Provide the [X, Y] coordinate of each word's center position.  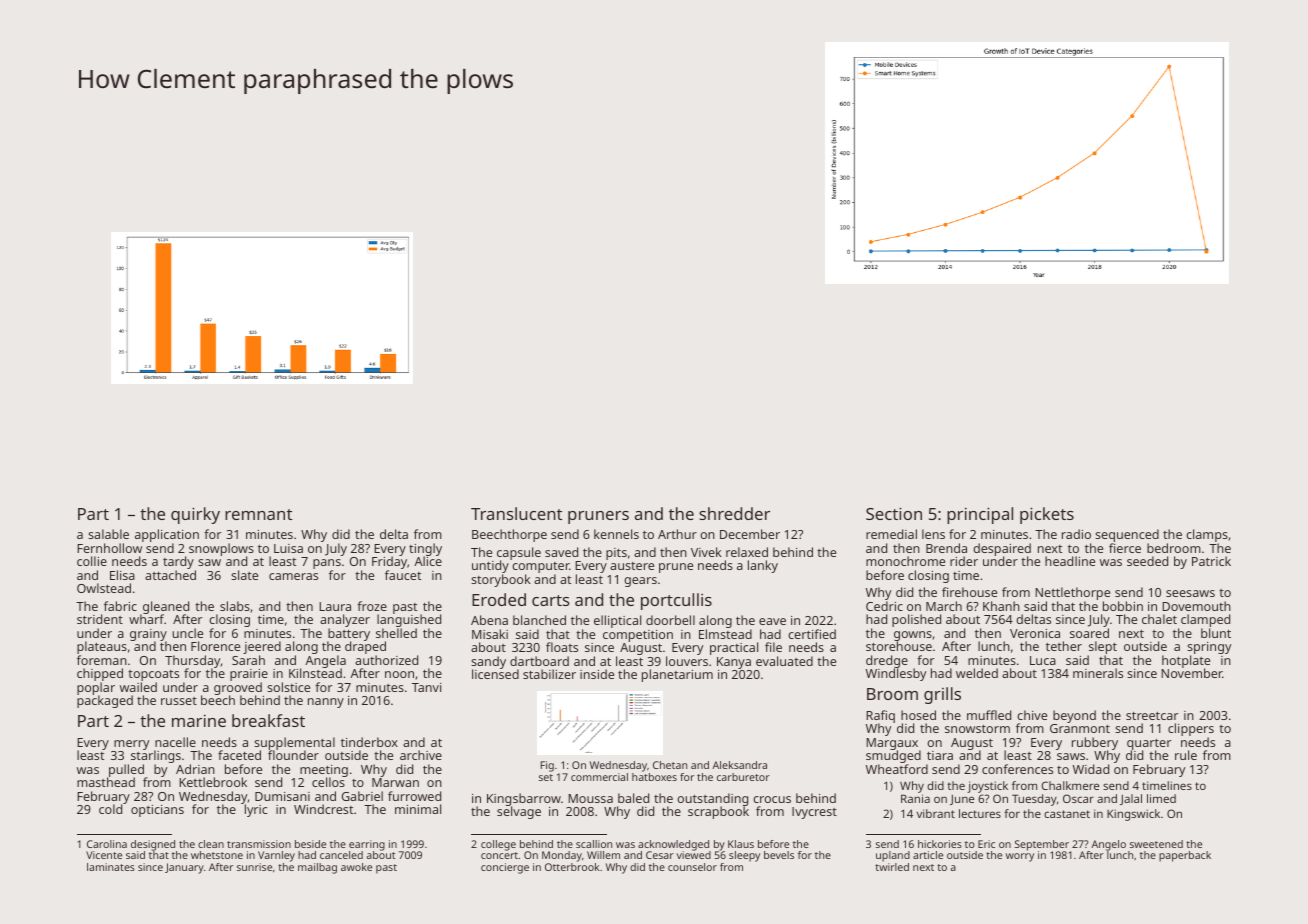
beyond [1074, 716]
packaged [105, 702]
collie [92, 561]
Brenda [946, 548]
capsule [519, 554]
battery [348, 635]
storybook [501, 580]
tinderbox [369, 742]
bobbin [1123, 606]
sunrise [254, 867]
